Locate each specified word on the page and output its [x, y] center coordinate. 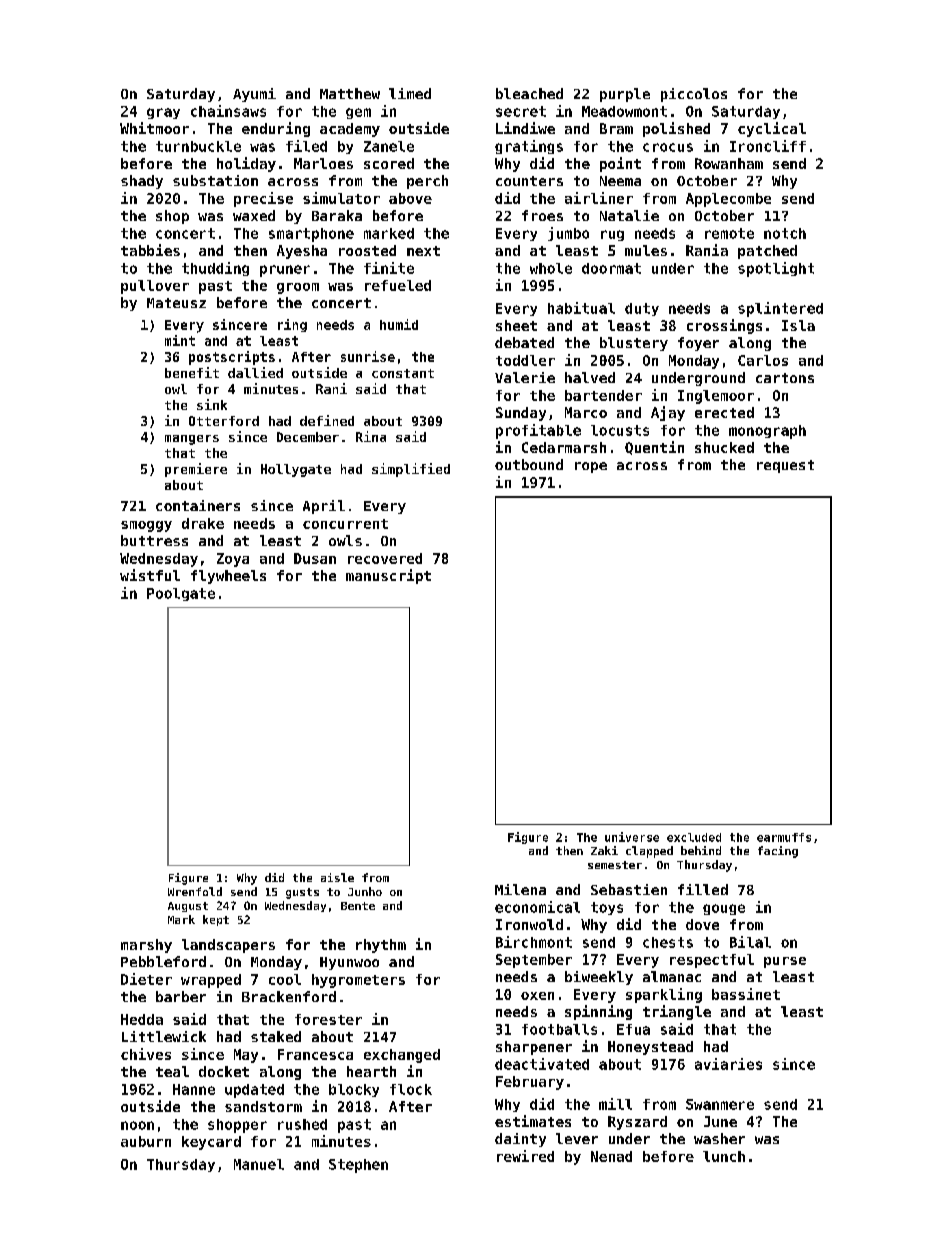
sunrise [368, 356]
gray [163, 113]
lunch [724, 1156]
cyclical [772, 129]
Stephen [358, 1166]
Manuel [259, 1164]
